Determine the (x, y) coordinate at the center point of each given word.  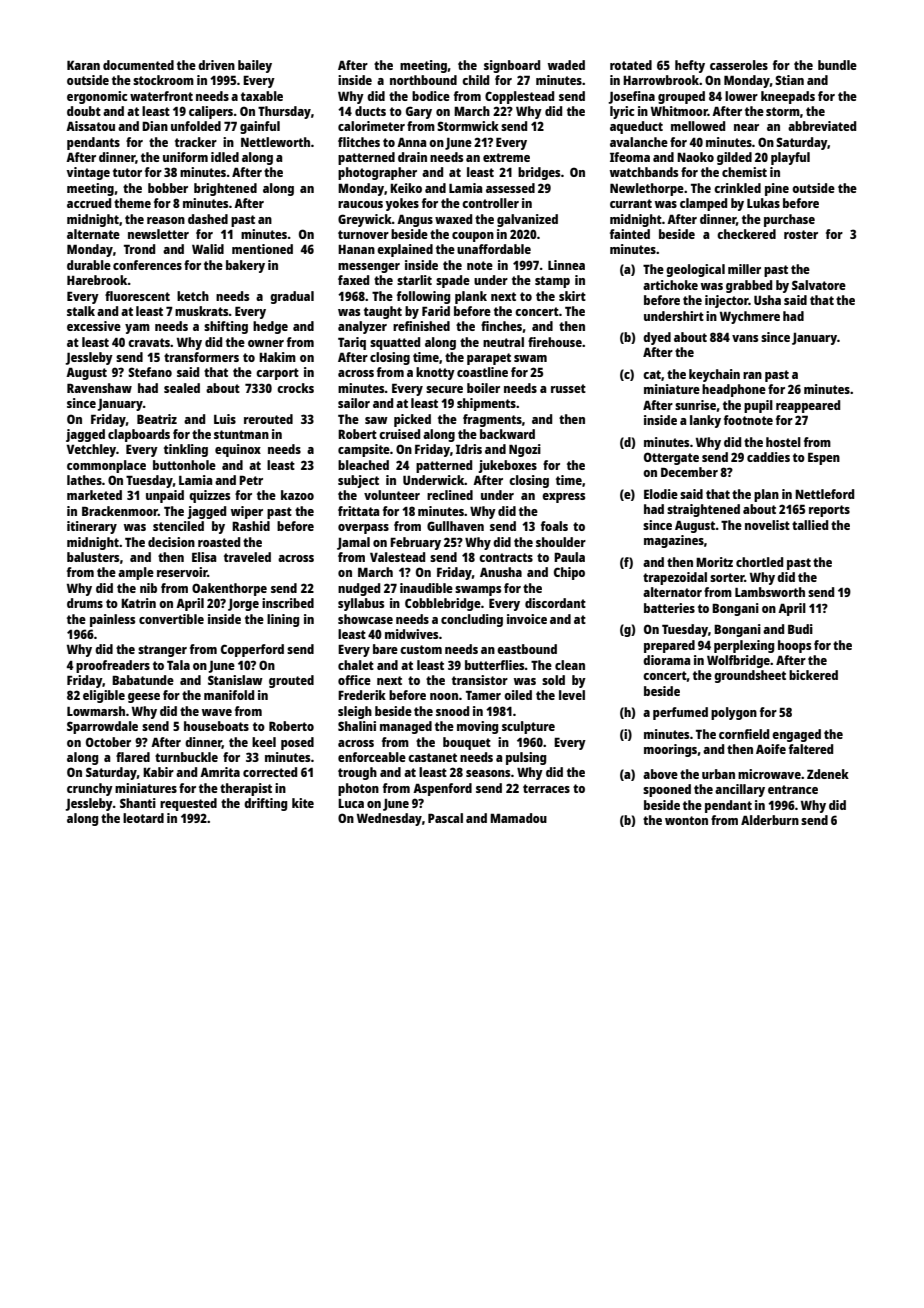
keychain (714, 375)
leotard (143, 818)
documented (138, 65)
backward (507, 434)
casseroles (739, 65)
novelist (767, 525)
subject (358, 481)
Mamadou (518, 818)
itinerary (92, 527)
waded (566, 65)
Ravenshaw (99, 388)
